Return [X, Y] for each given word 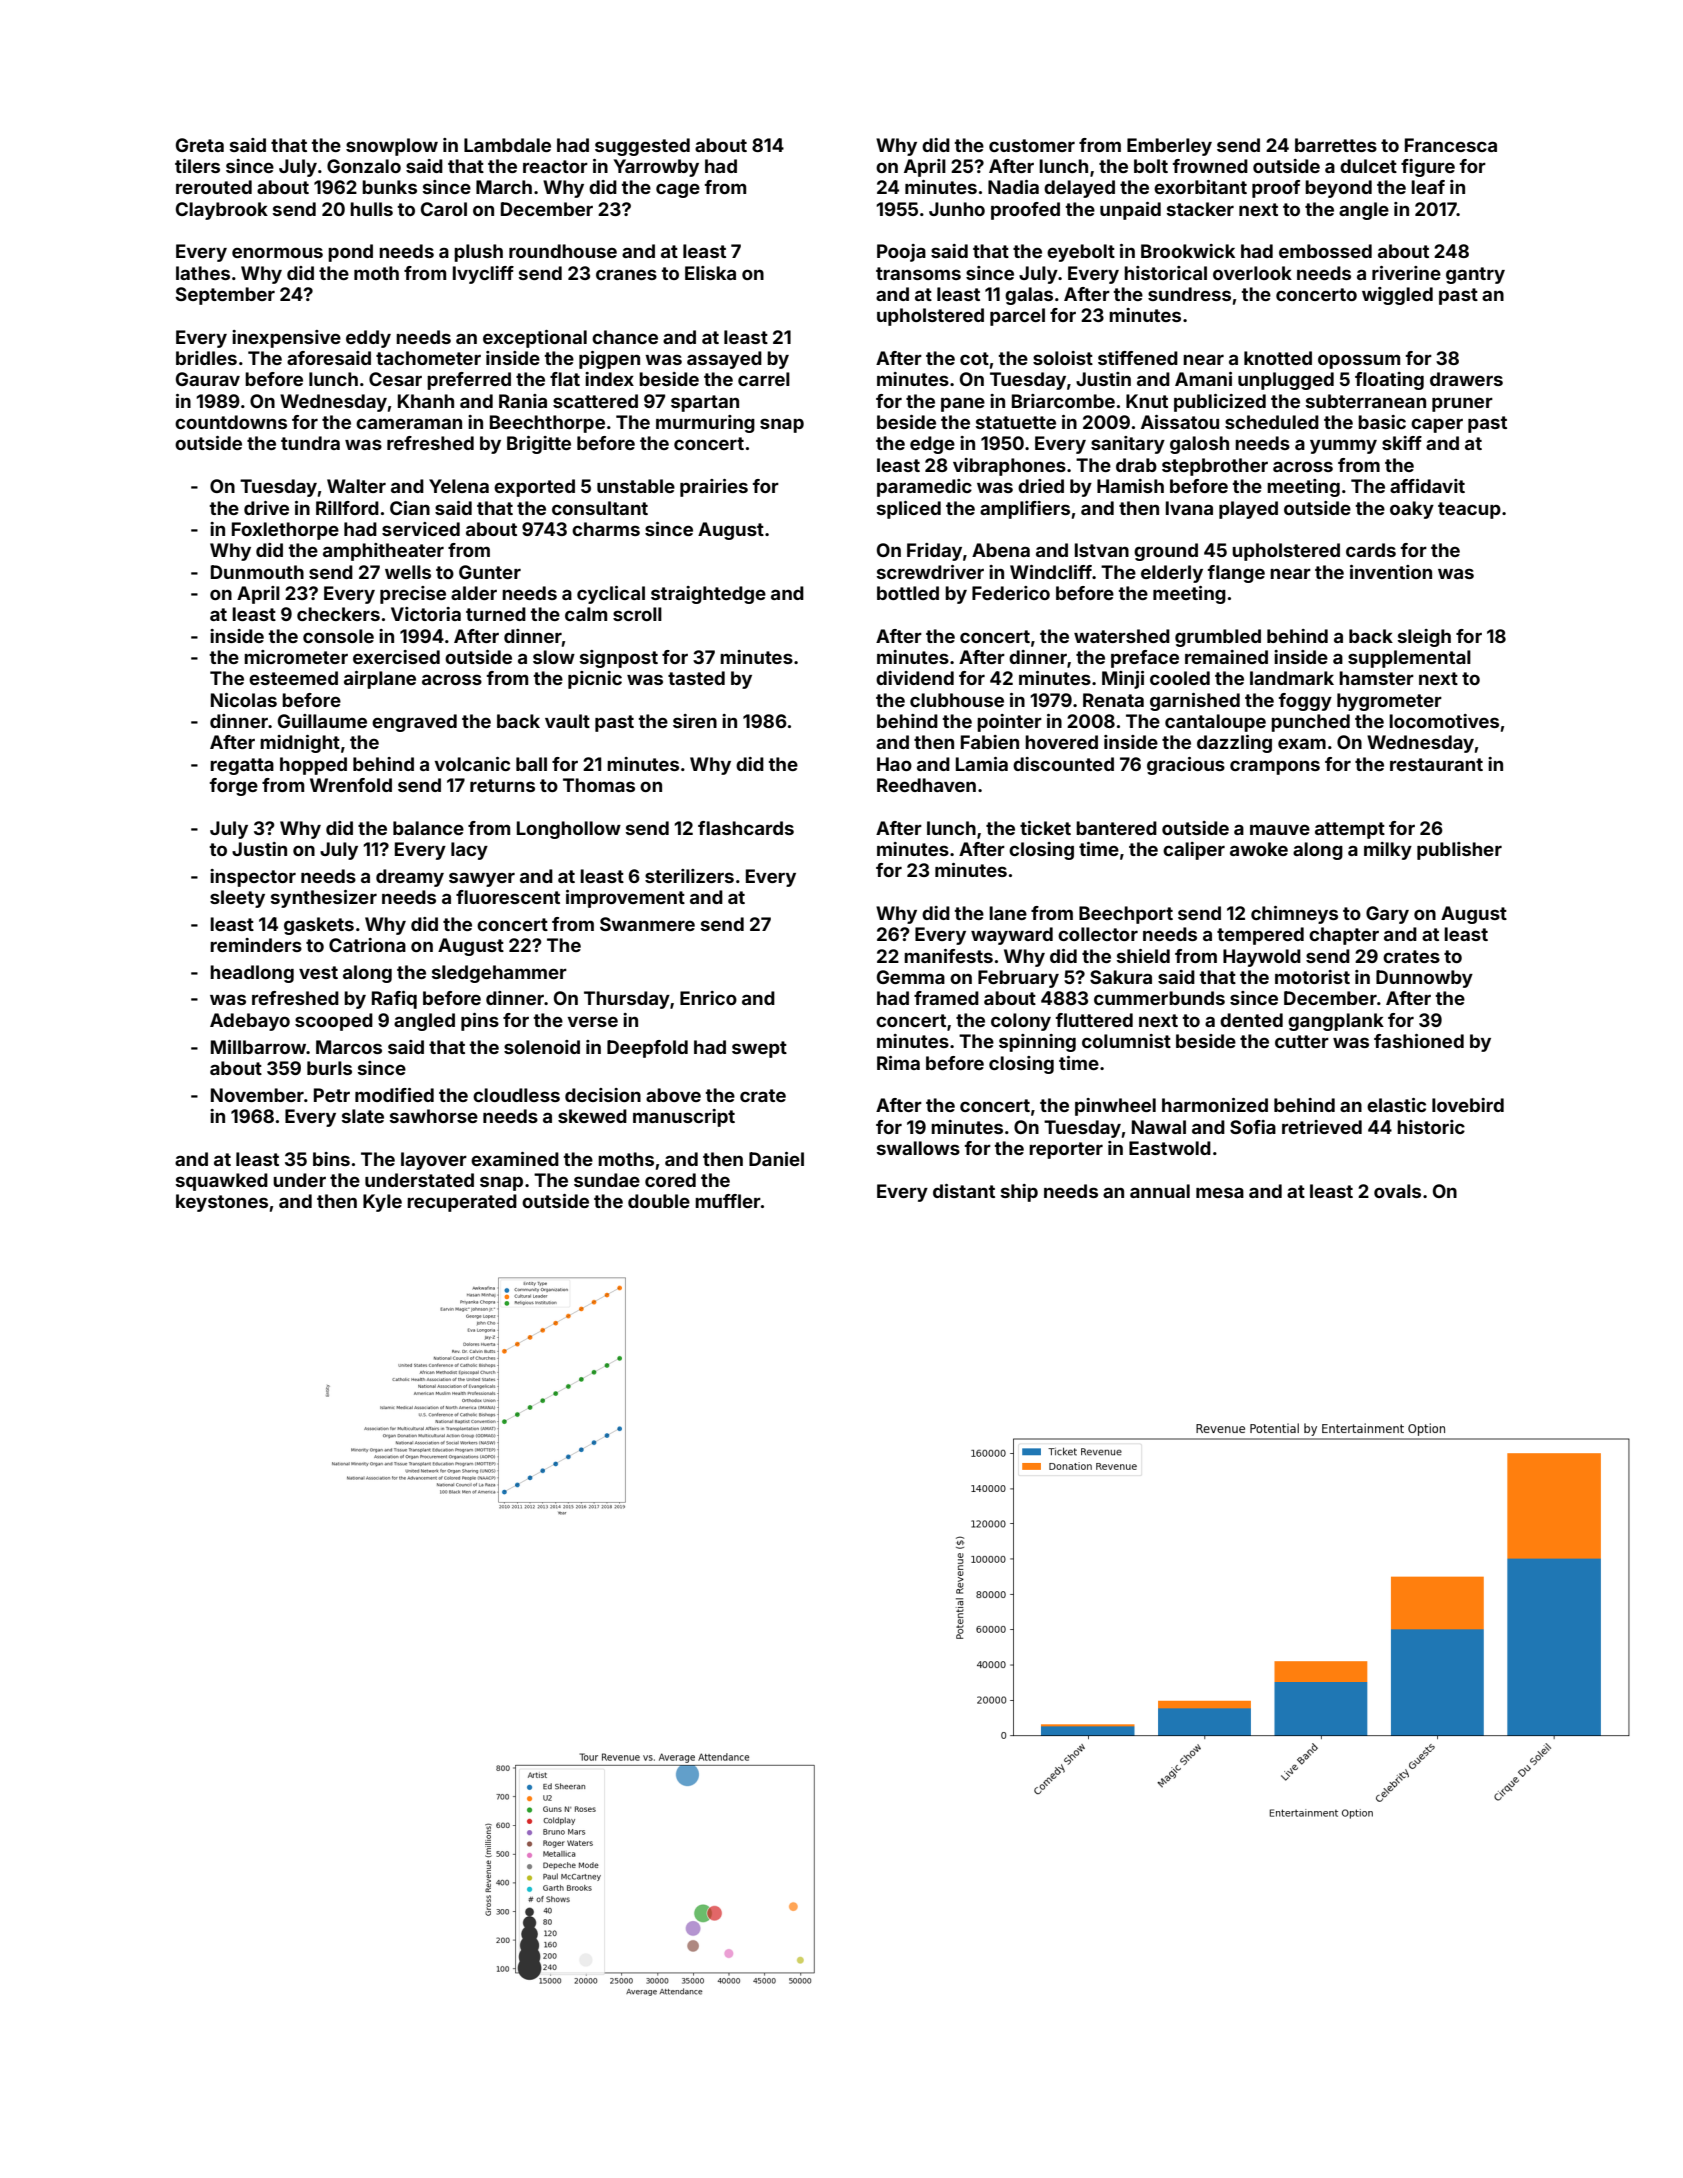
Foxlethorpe [285, 531]
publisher [1459, 851]
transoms [918, 273]
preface [1145, 659]
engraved [414, 723]
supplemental [1409, 659]
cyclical [611, 595]
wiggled [1397, 296]
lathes [203, 273]
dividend [915, 678]
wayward [1012, 936]
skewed [592, 1116]
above [673, 1095]
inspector [253, 878]
